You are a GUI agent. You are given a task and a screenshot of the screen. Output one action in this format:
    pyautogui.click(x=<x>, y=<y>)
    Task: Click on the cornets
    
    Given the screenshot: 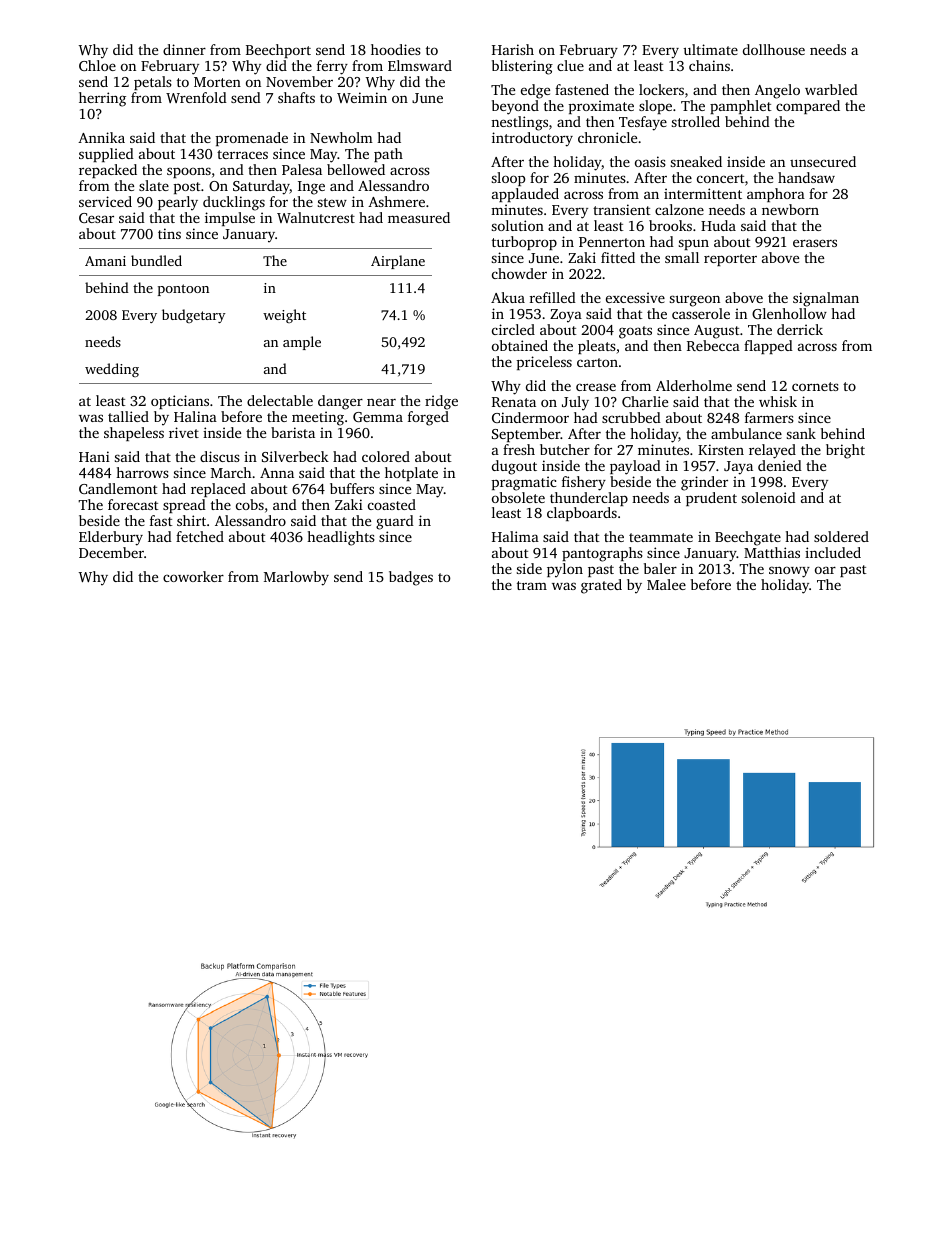 What is the action you would take?
    pyautogui.click(x=815, y=386)
